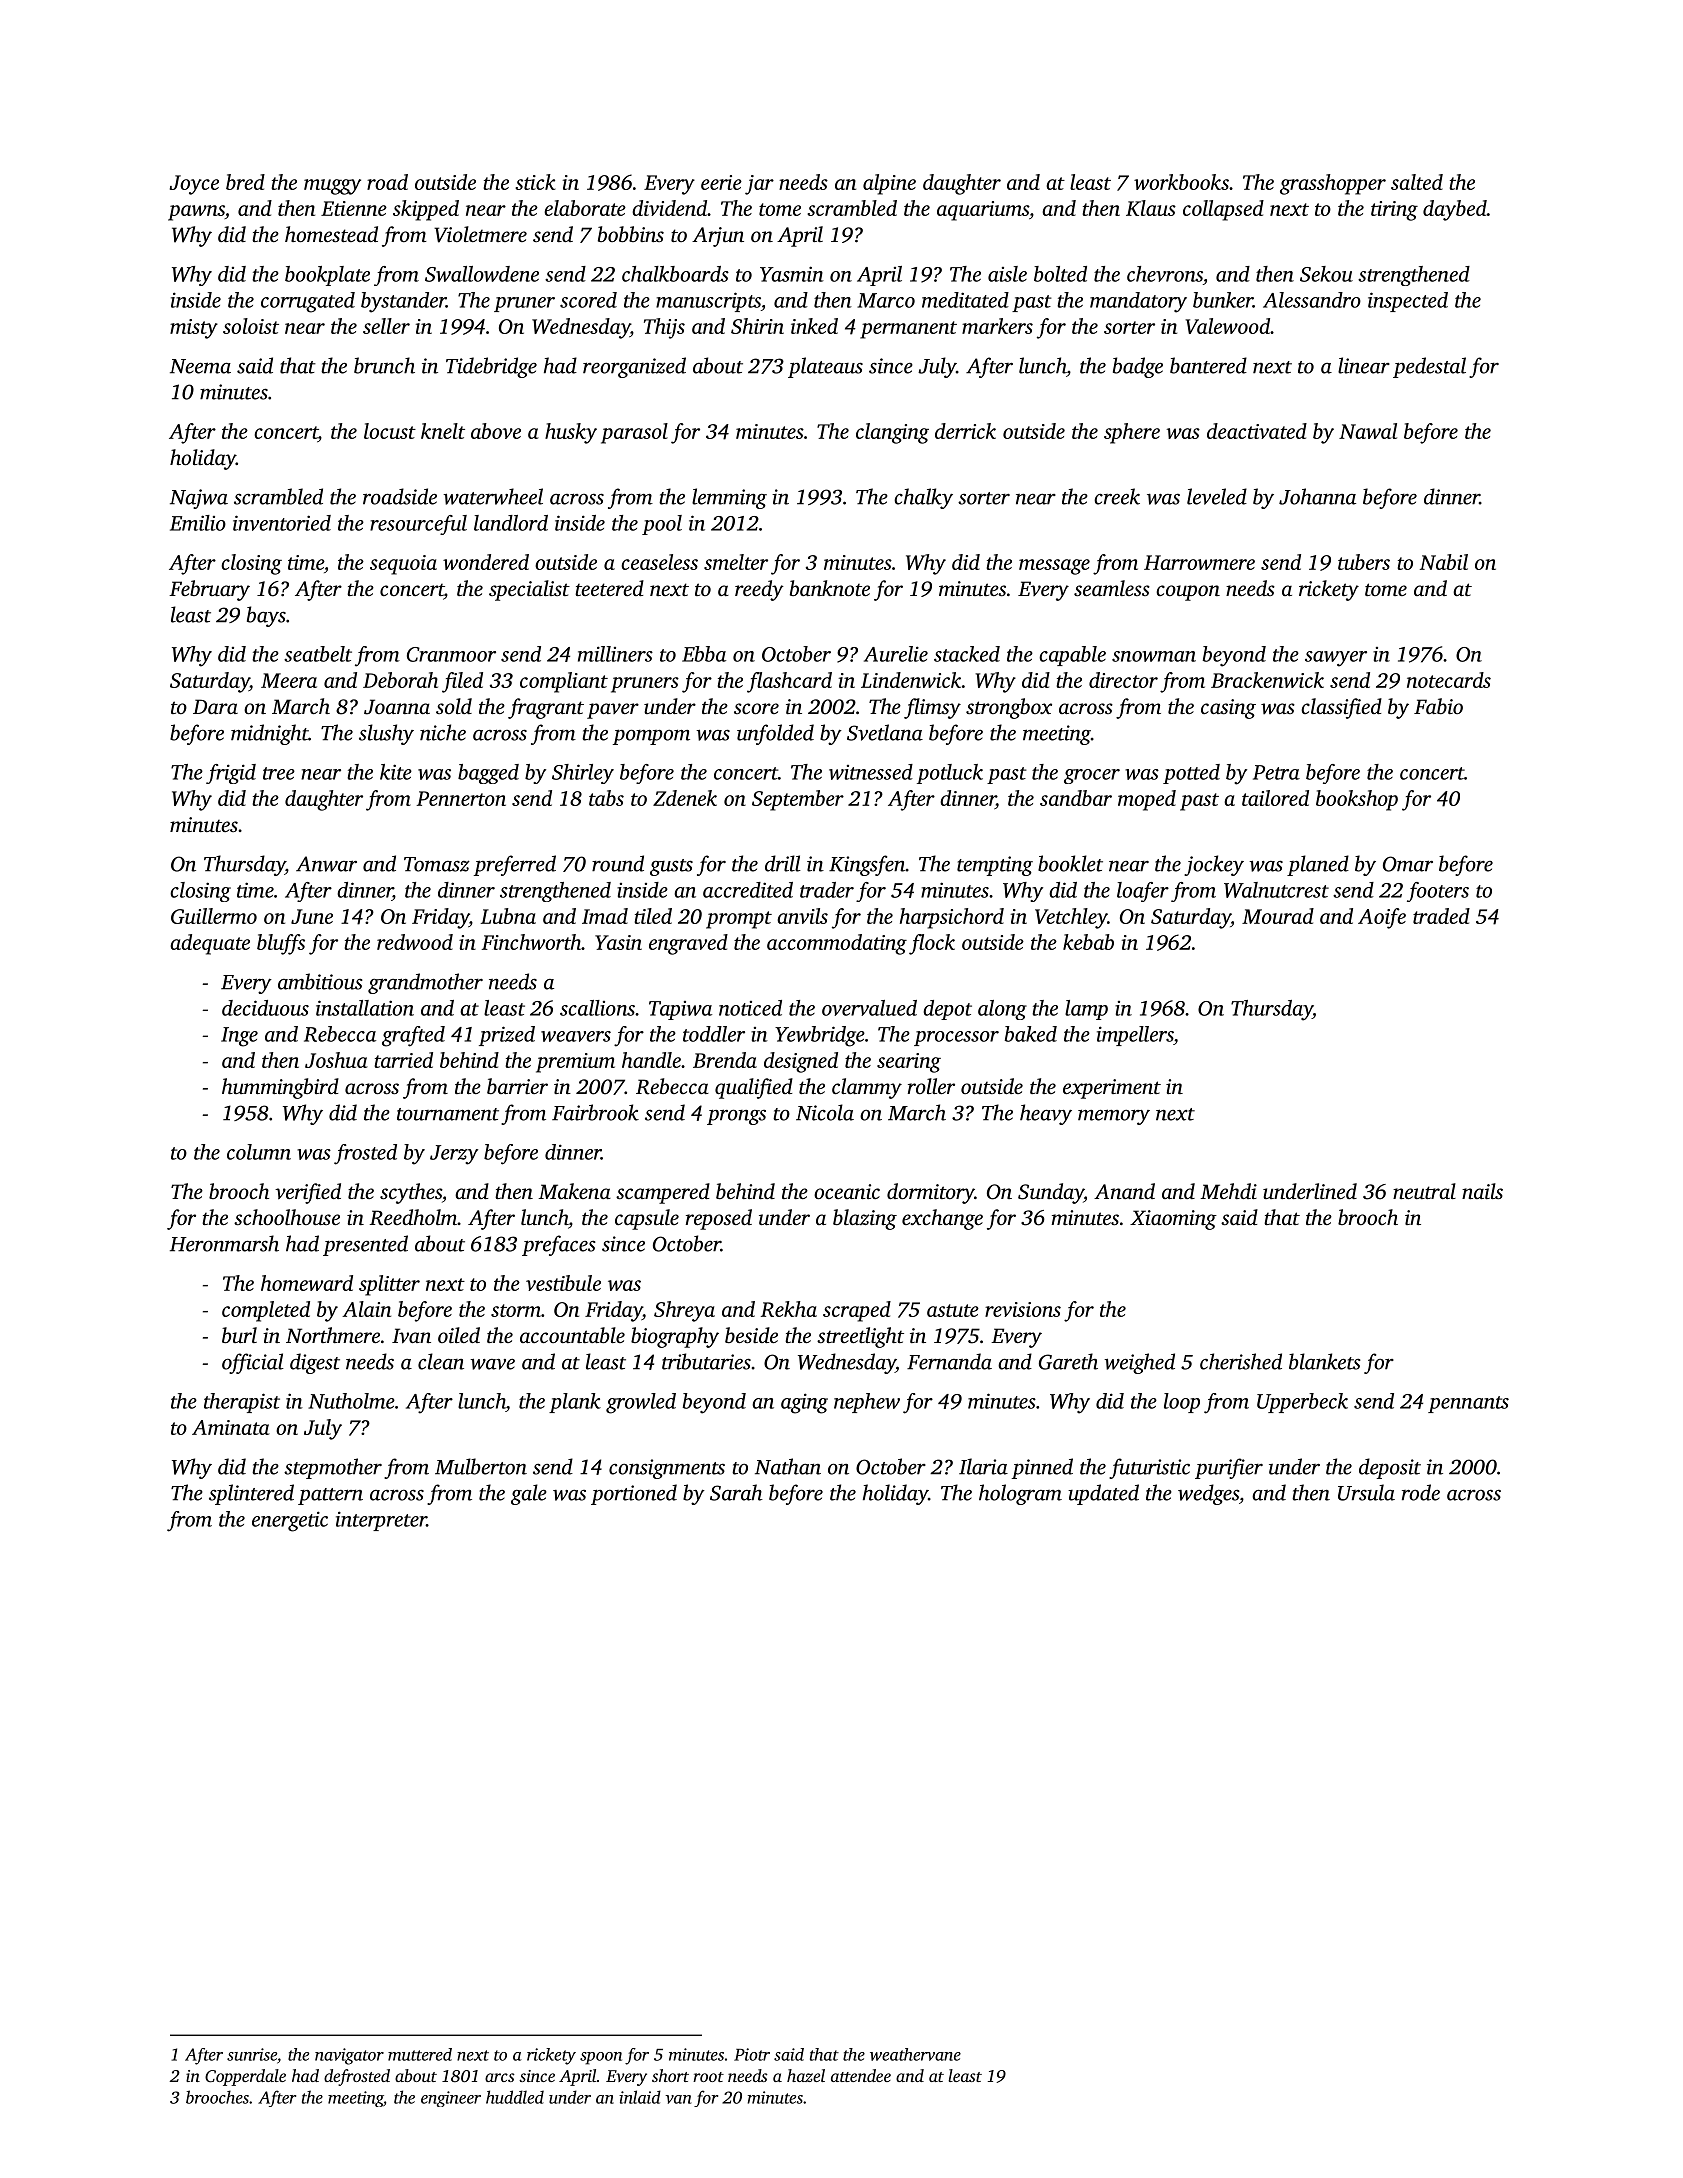 This document has height=2178, width=1683. I want to click on aquariums, so click(983, 211).
